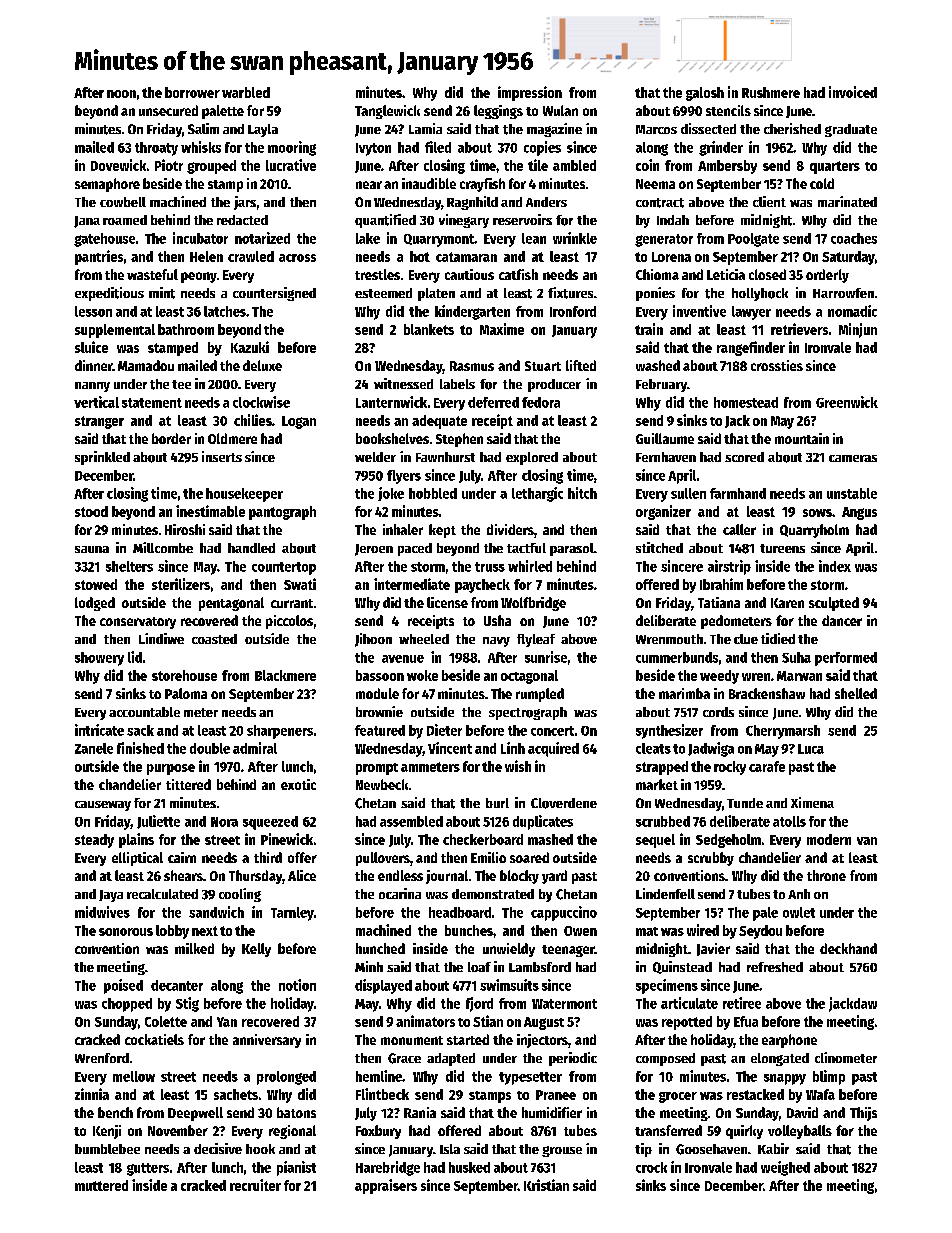 The width and height of the image is (952, 1233). Describe the element at coordinates (853, 92) in the image. I see `invoiced` at that location.
